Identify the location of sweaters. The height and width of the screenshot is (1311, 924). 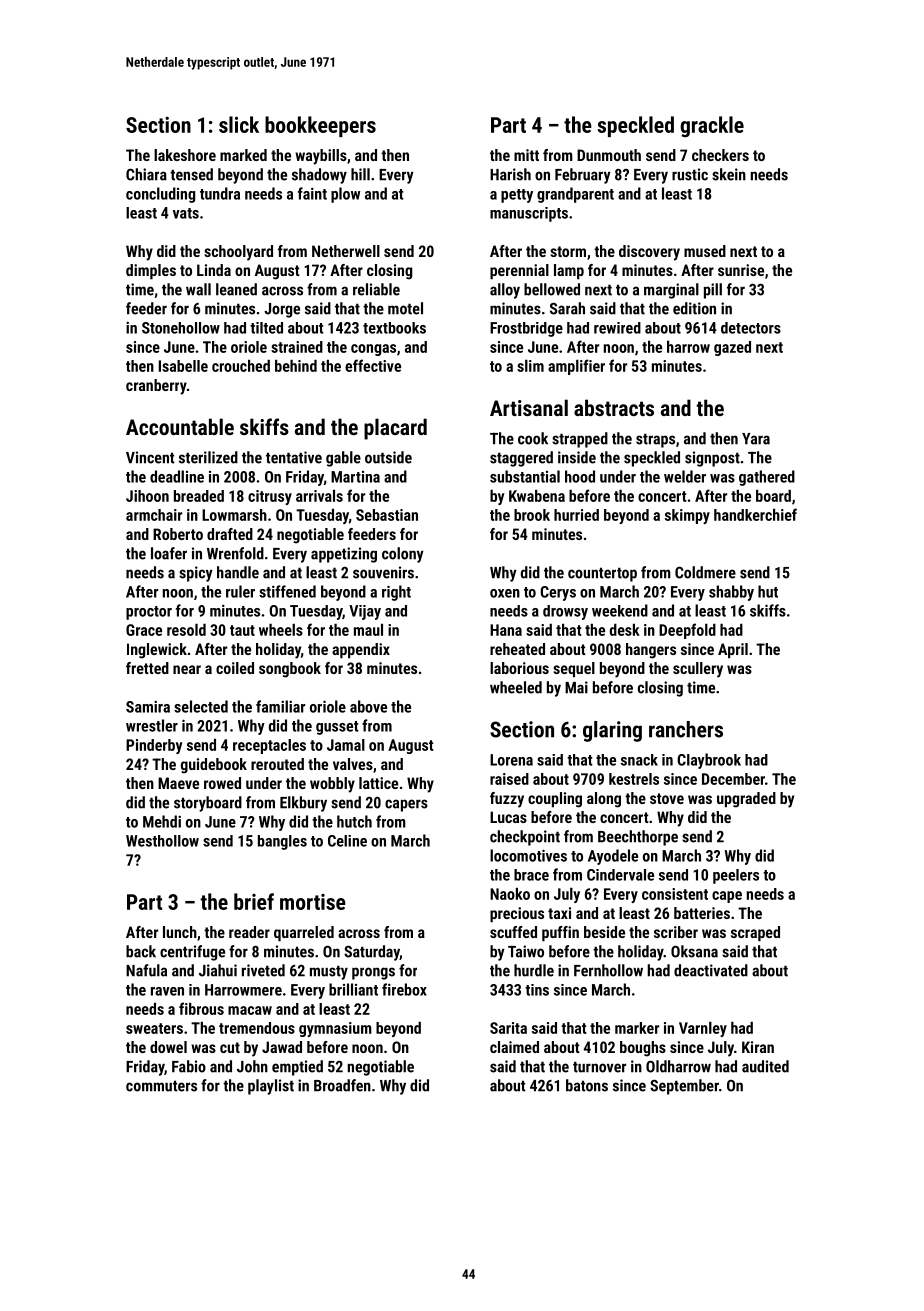
(154, 1028).
